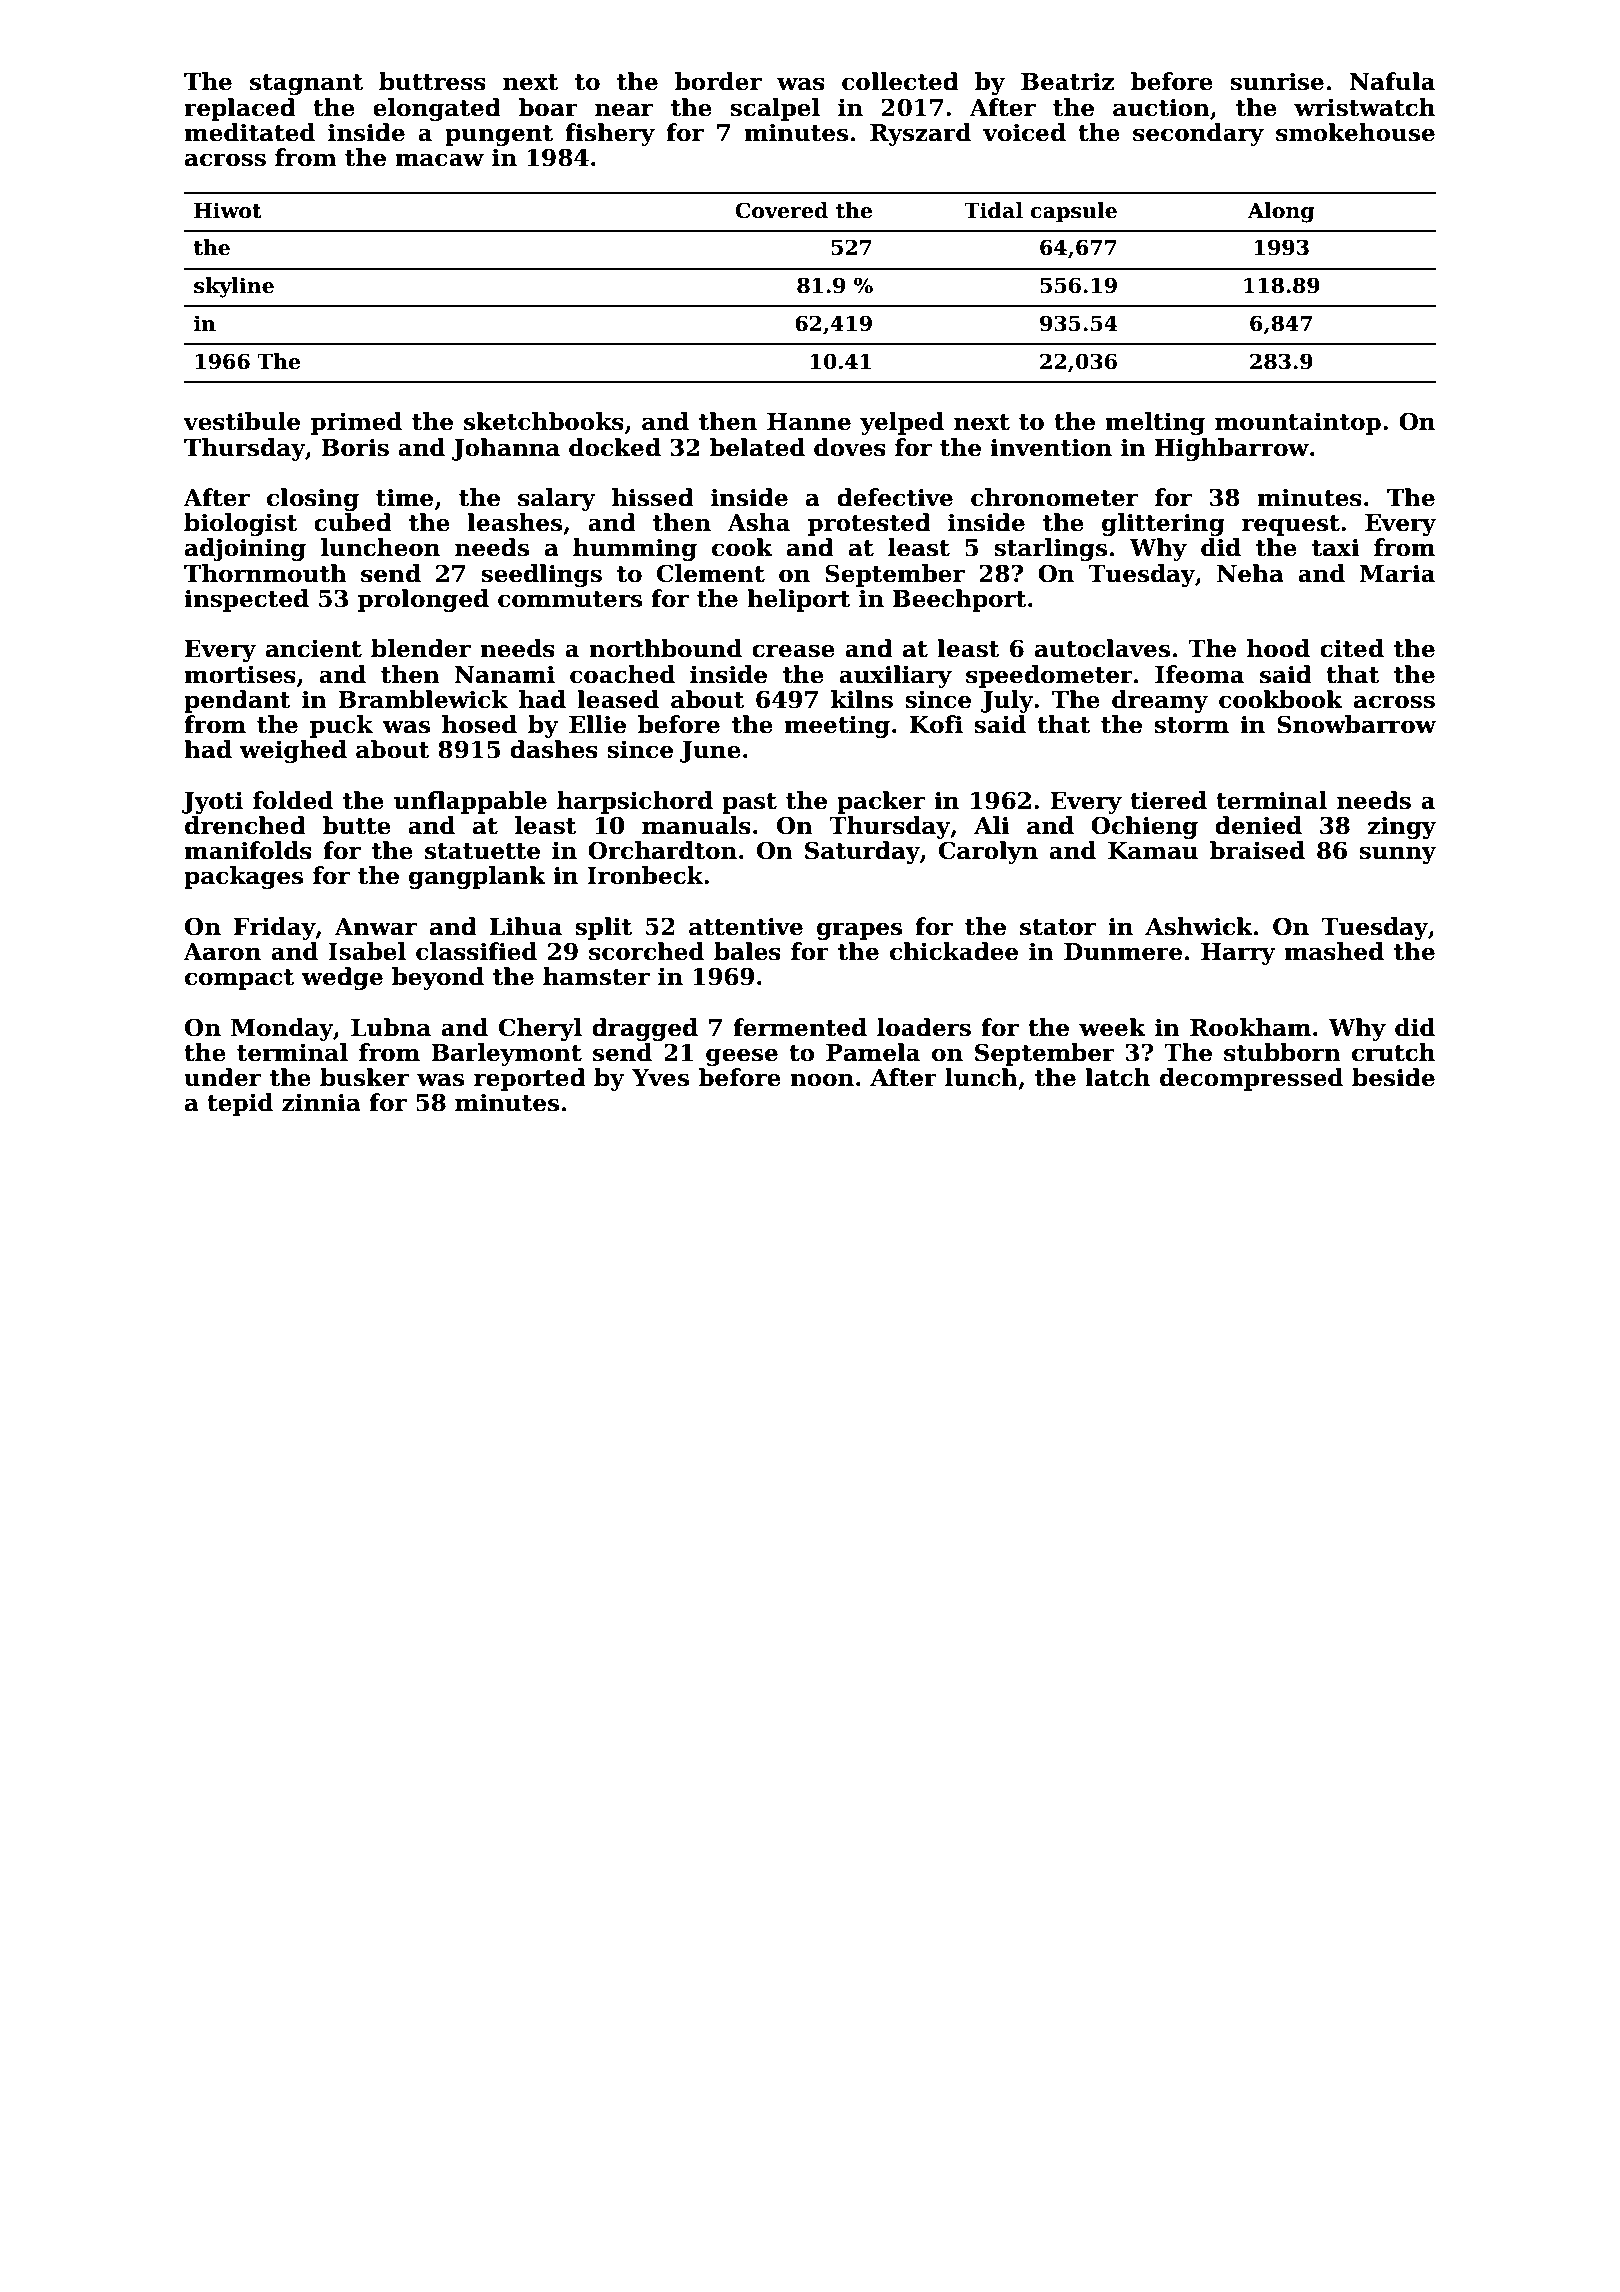 The height and width of the screenshot is (2292, 1620). I want to click on zinnia, so click(321, 1102).
